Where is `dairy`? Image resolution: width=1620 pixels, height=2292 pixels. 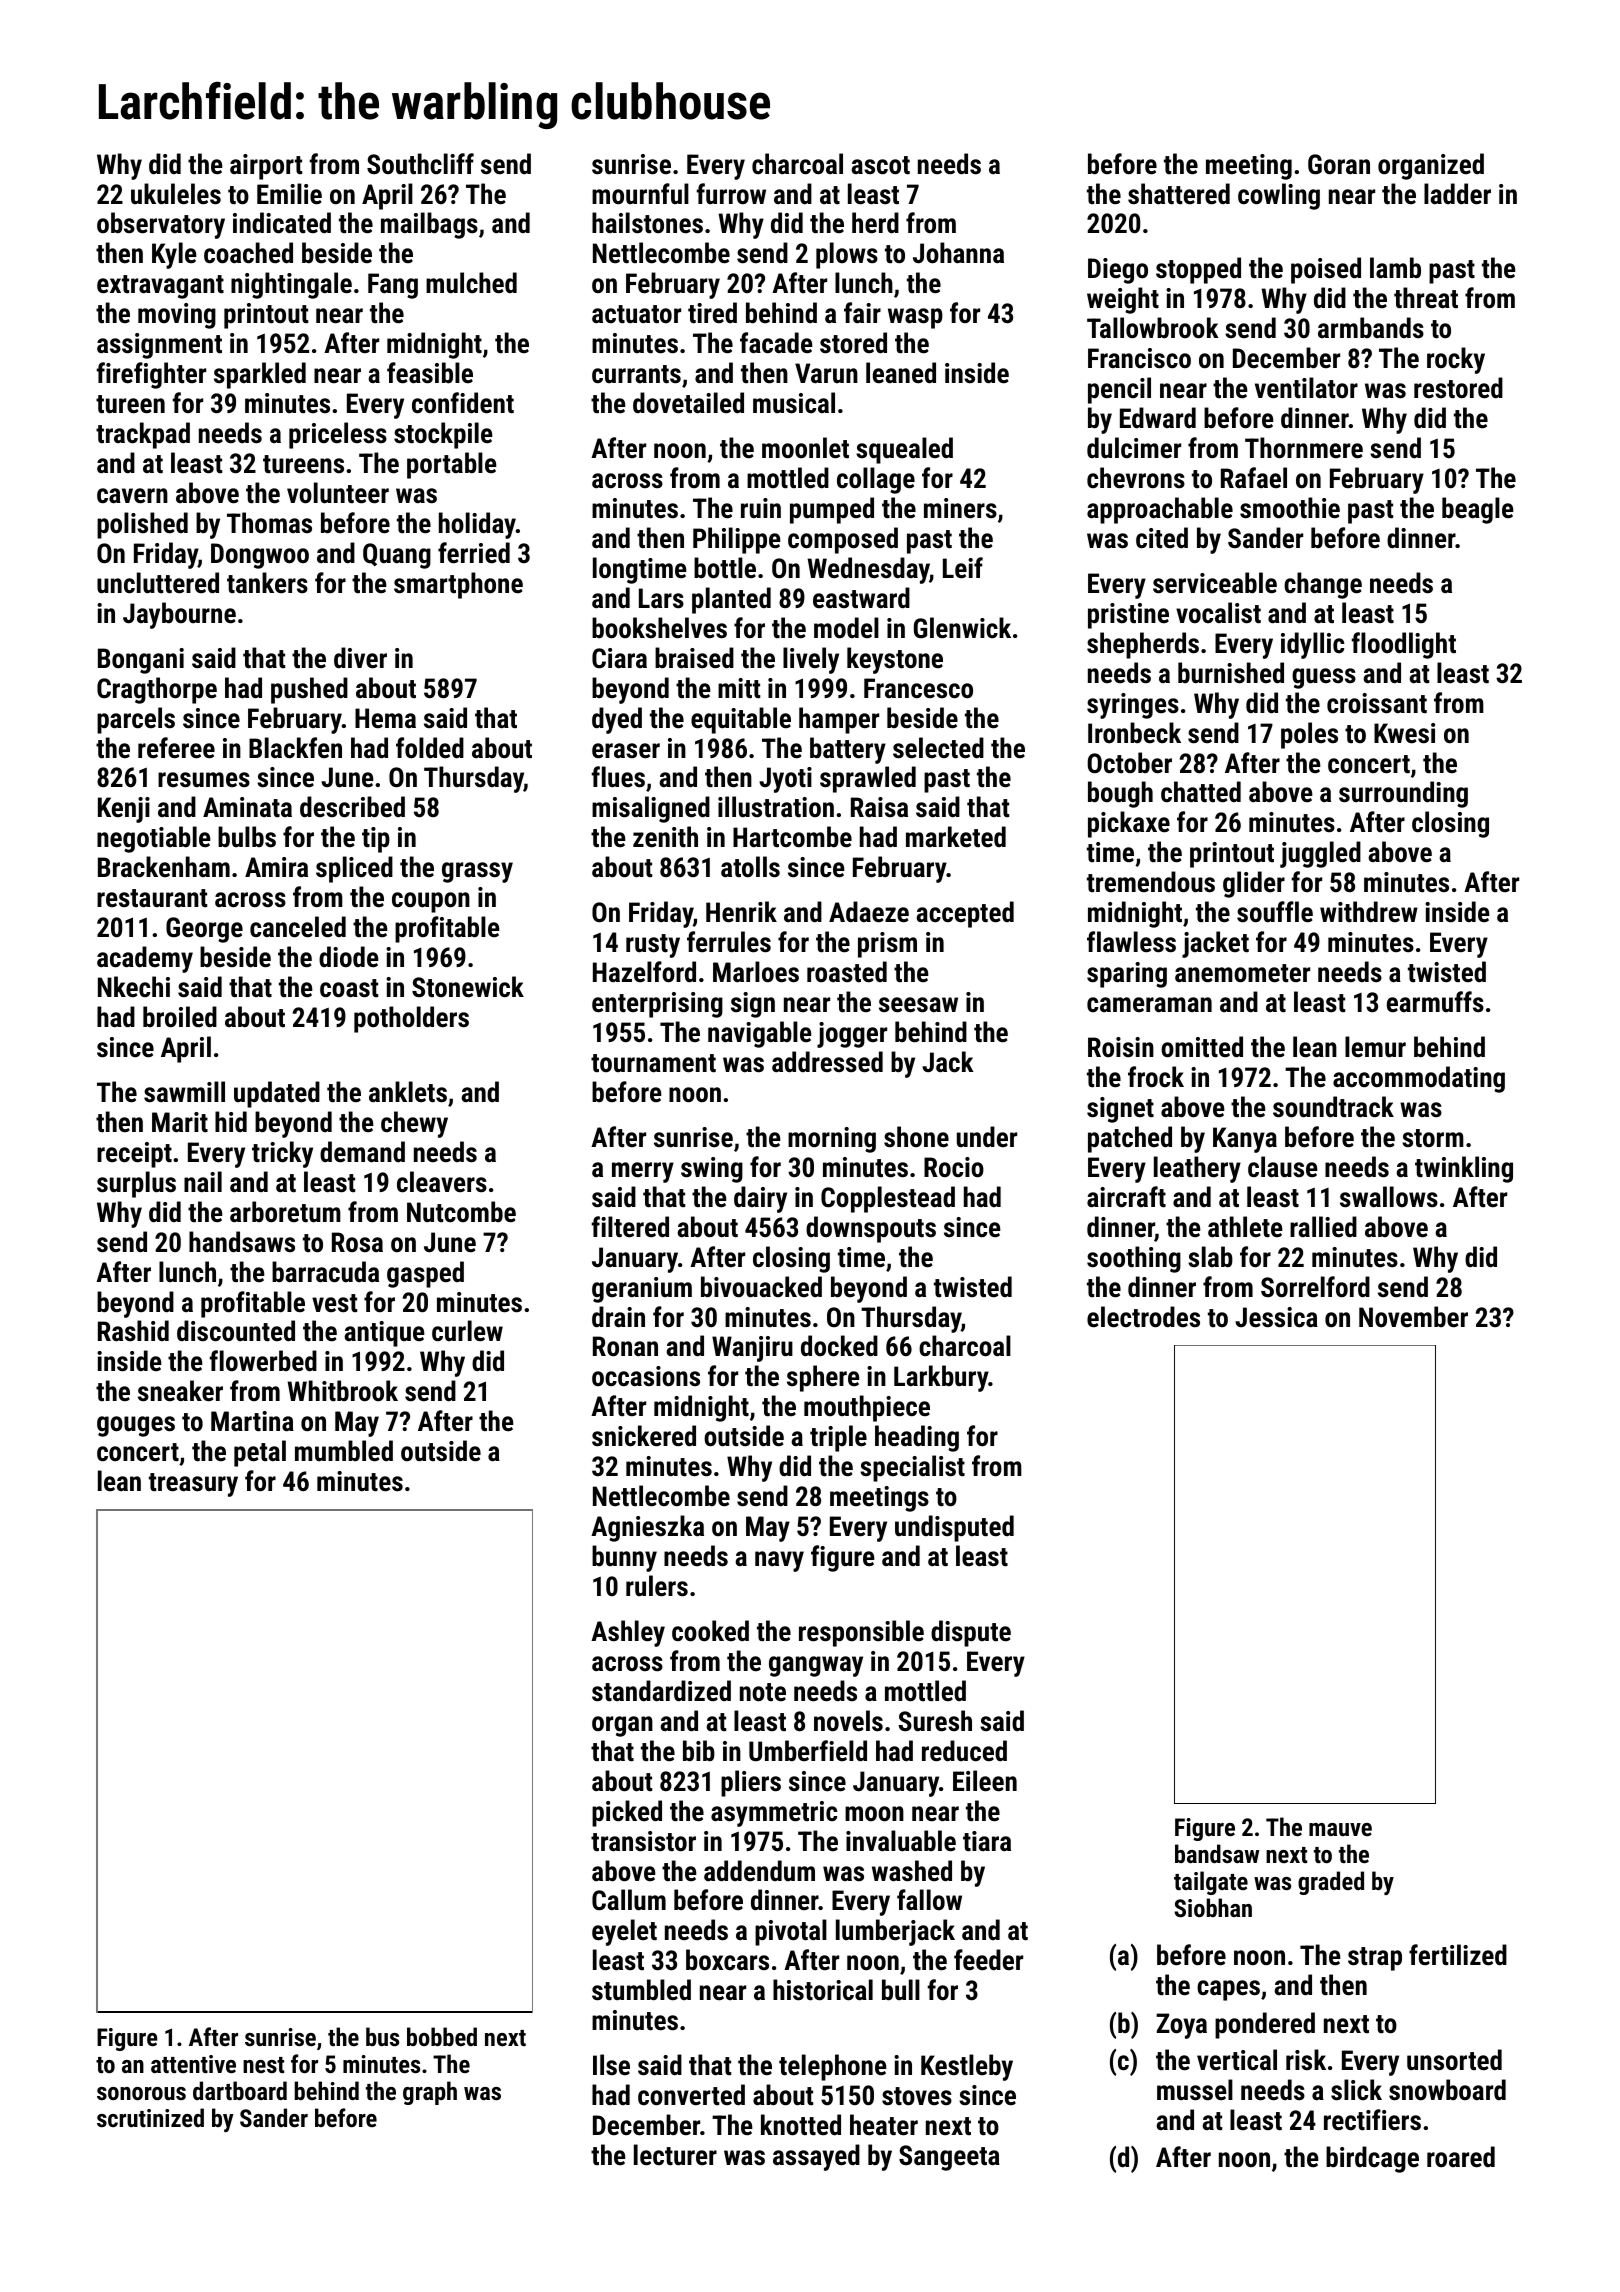
dairy is located at coordinates (760, 1199).
